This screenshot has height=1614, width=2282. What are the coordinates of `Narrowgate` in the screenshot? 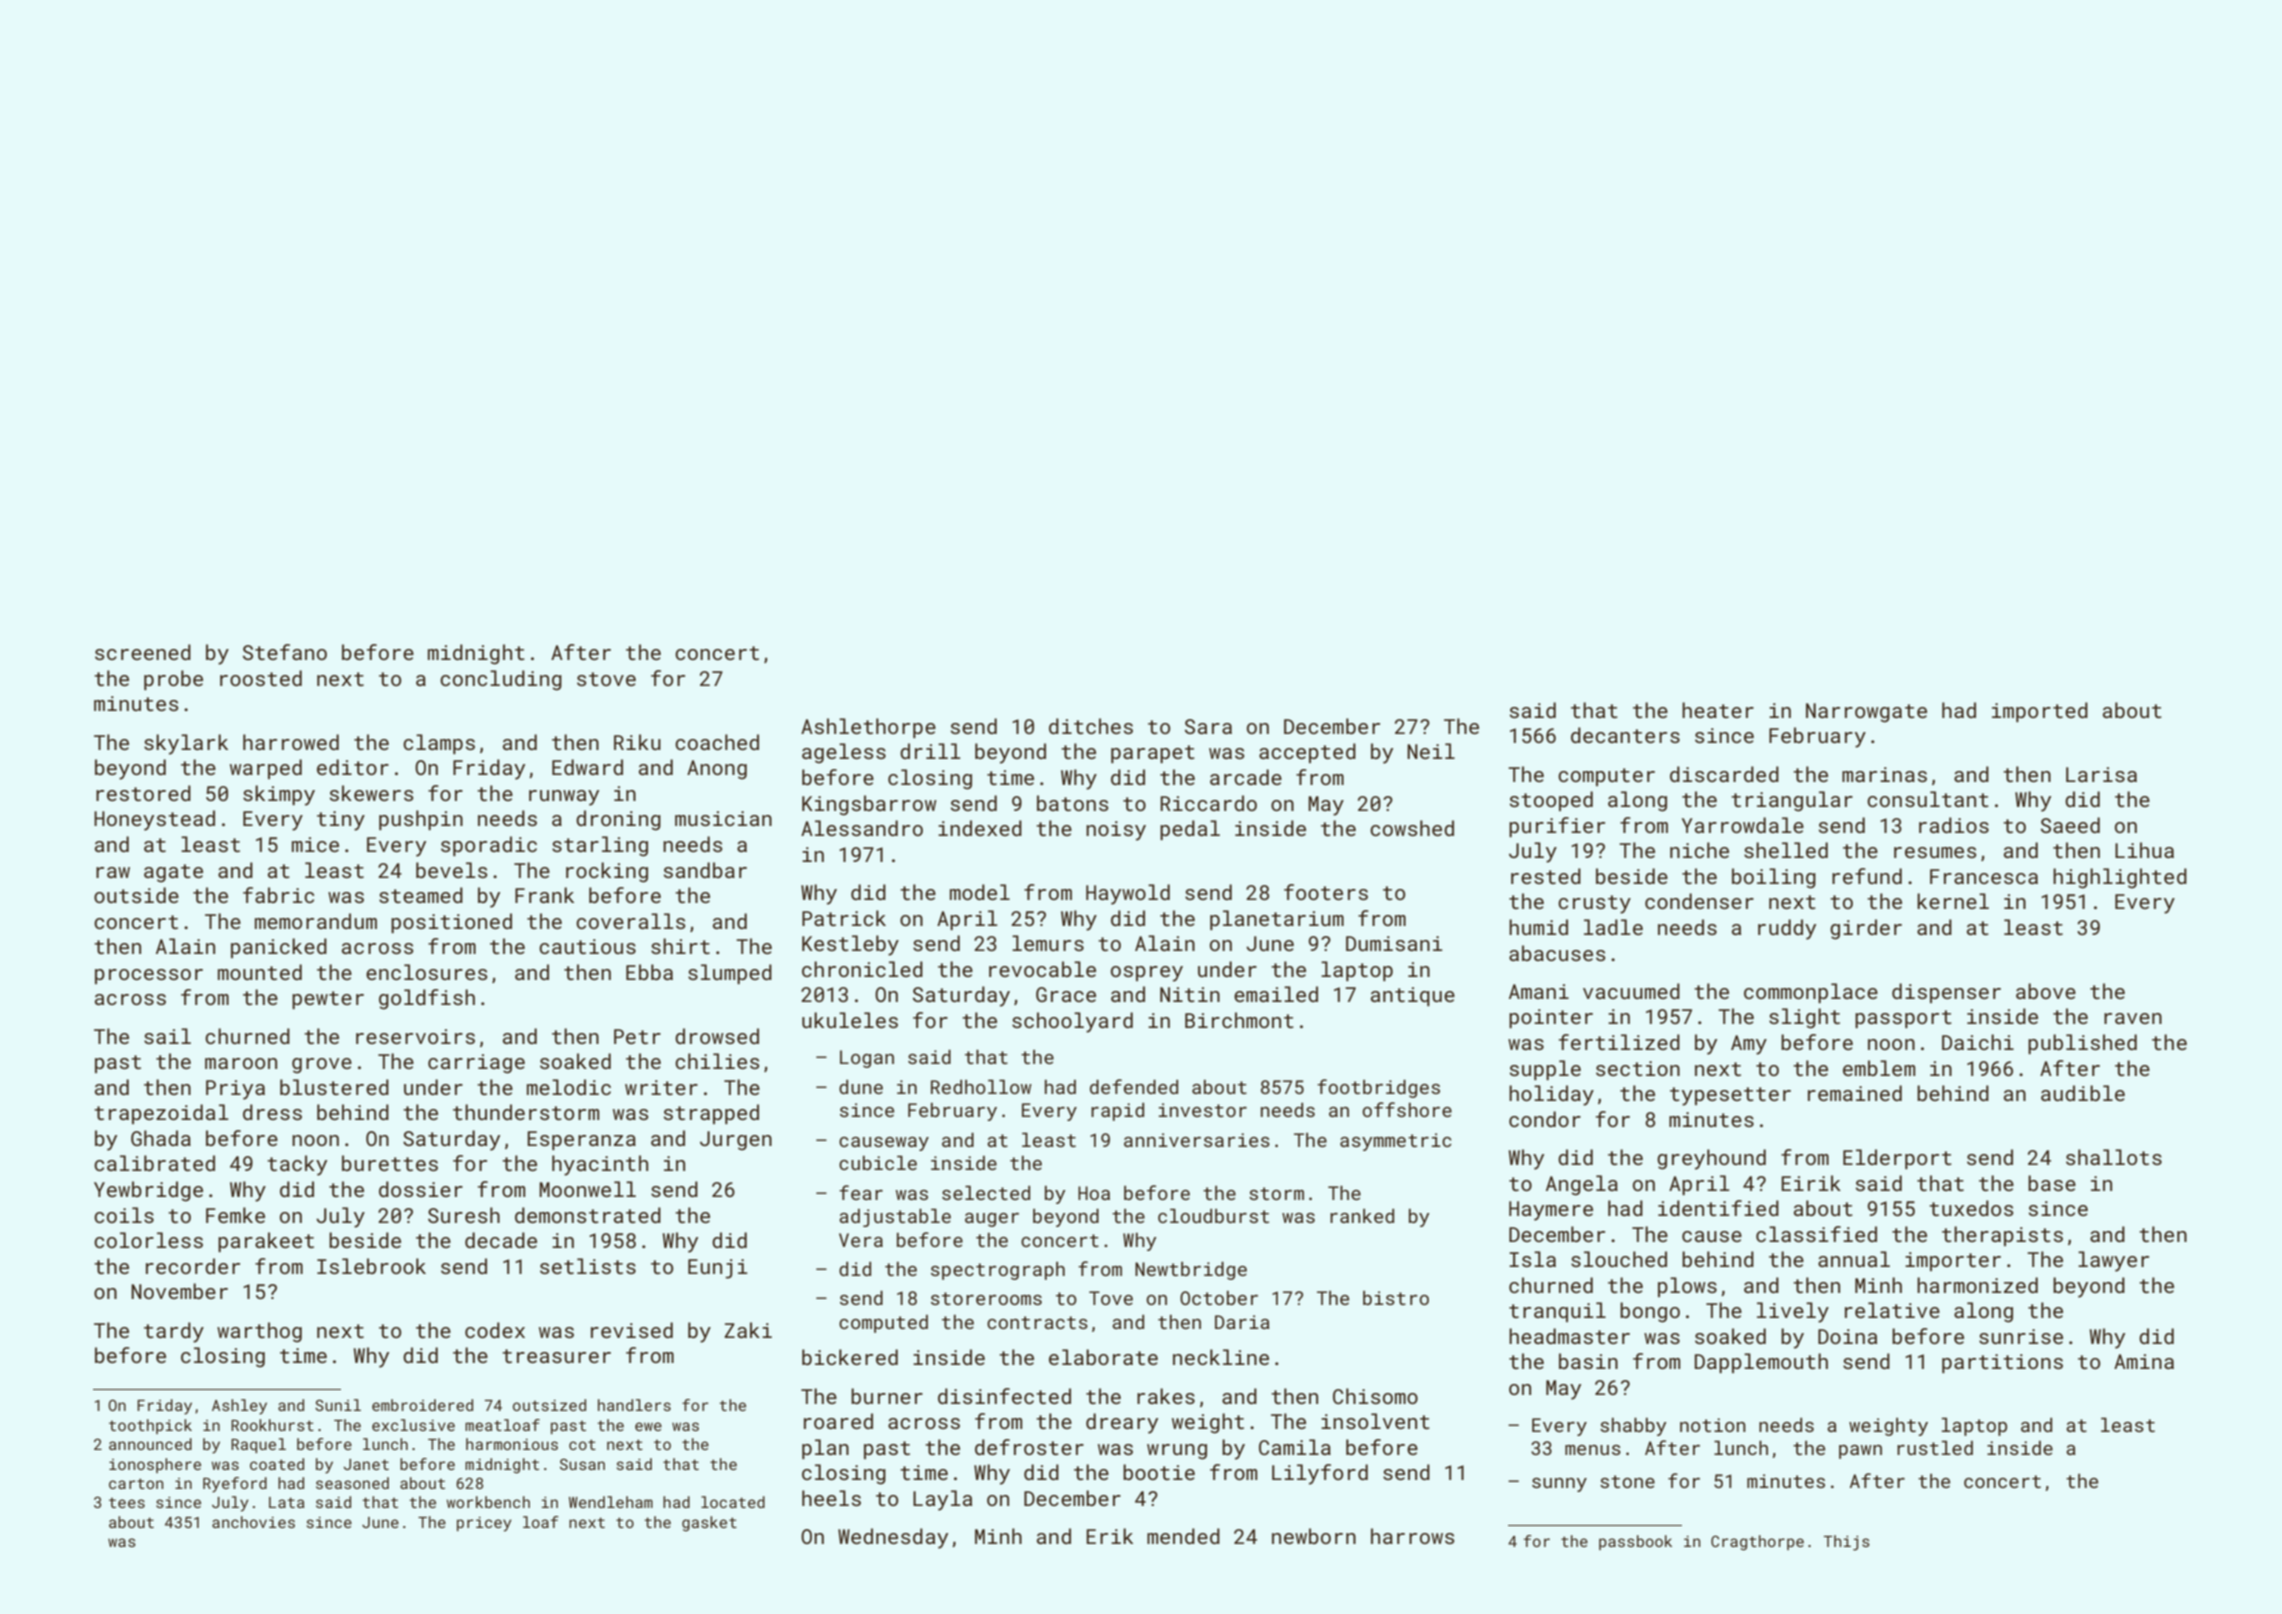 It's located at (1866, 713).
